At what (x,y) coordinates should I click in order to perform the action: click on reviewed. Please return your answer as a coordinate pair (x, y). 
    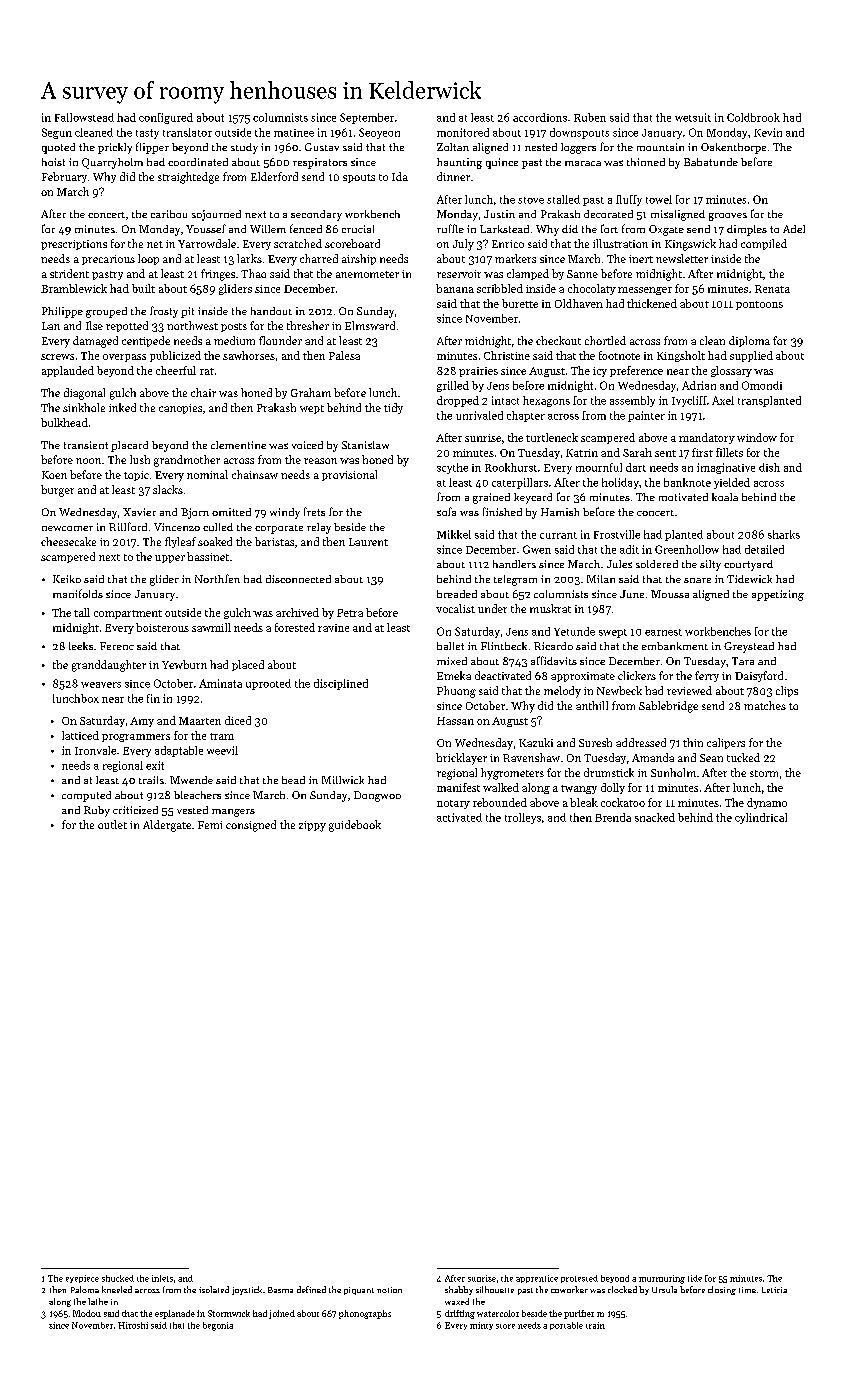
    Looking at the image, I should click on (689, 690).
